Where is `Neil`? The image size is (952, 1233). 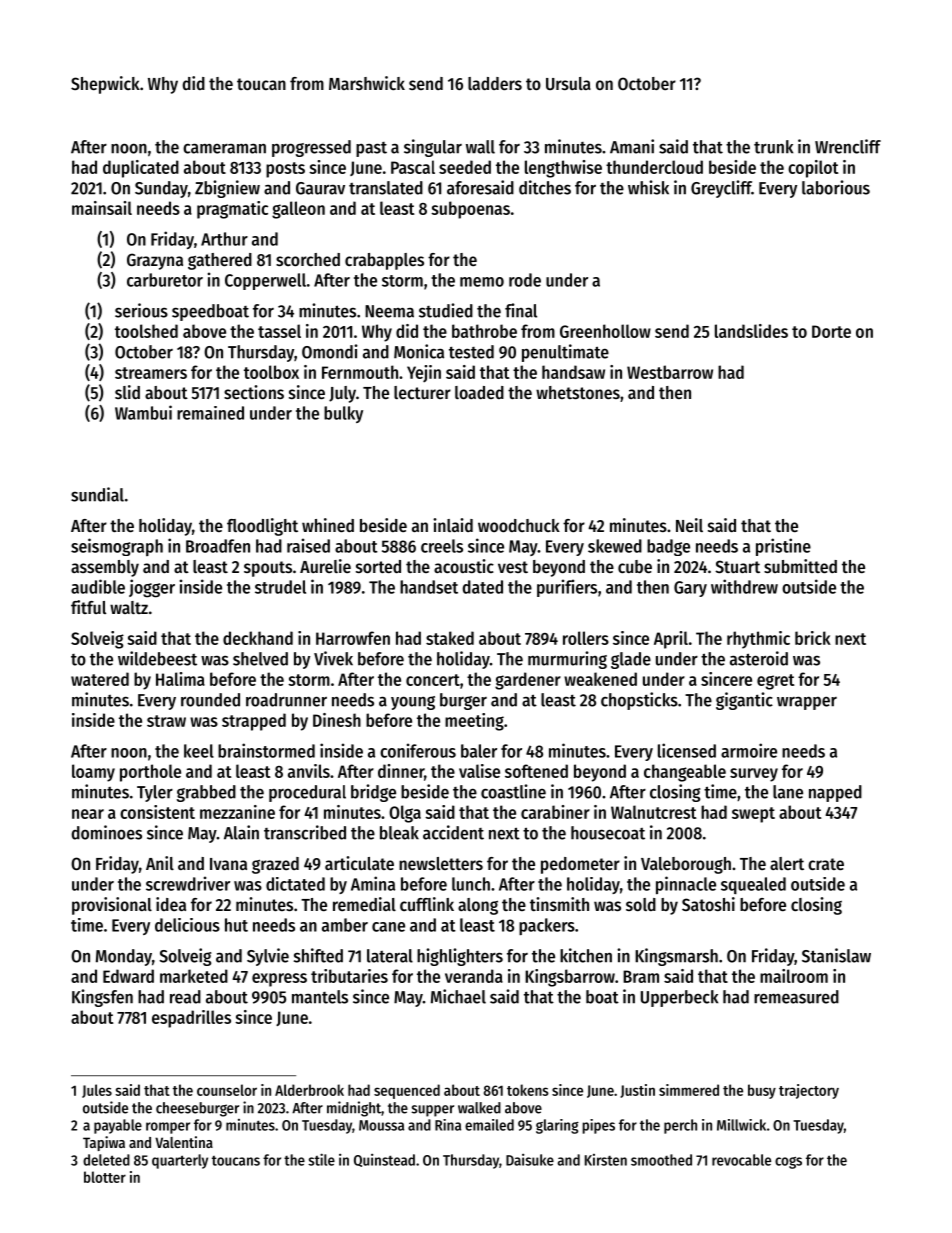 Neil is located at coordinates (689, 525).
